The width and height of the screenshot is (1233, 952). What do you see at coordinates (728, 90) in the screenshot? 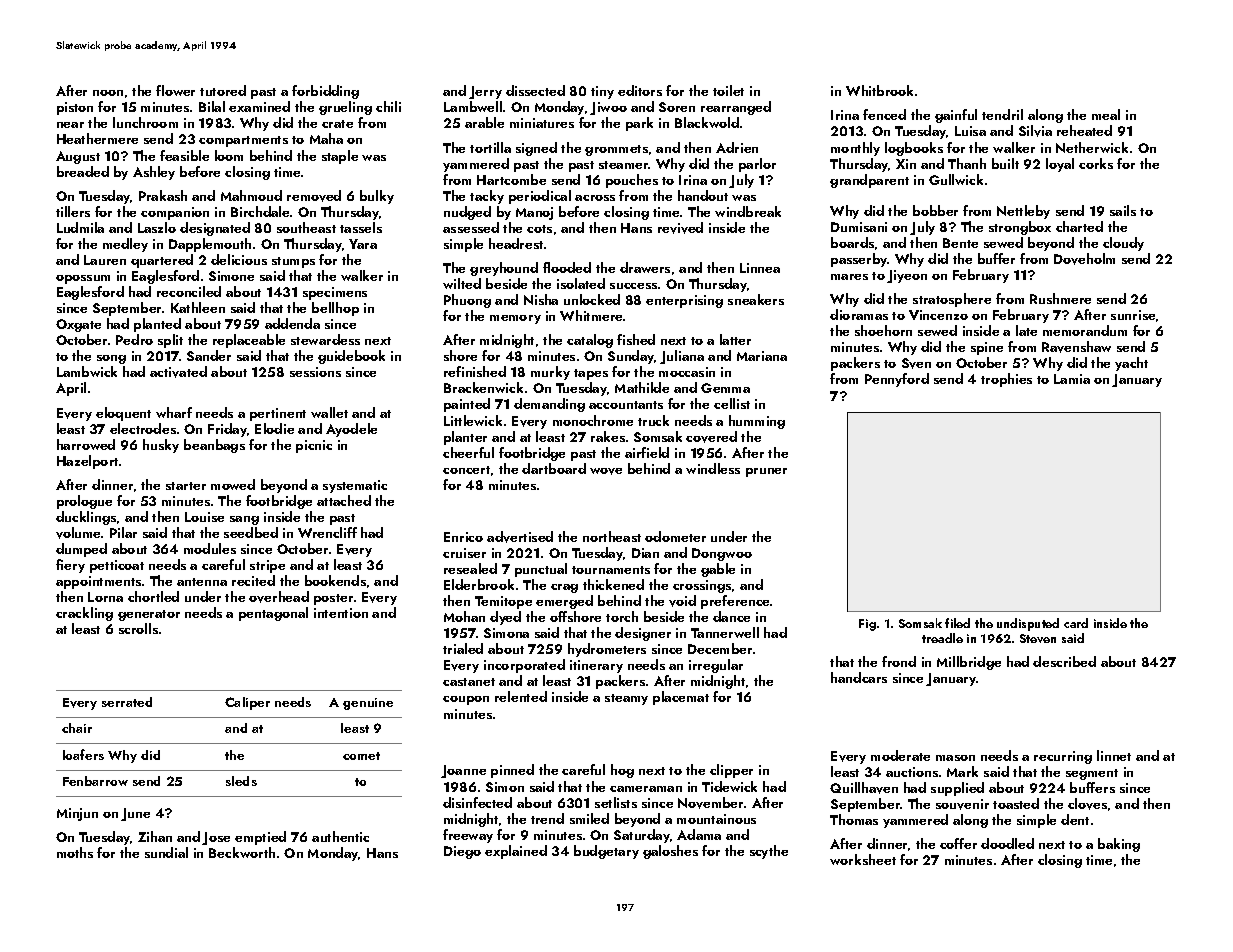
I see `toilet` at bounding box center [728, 90].
